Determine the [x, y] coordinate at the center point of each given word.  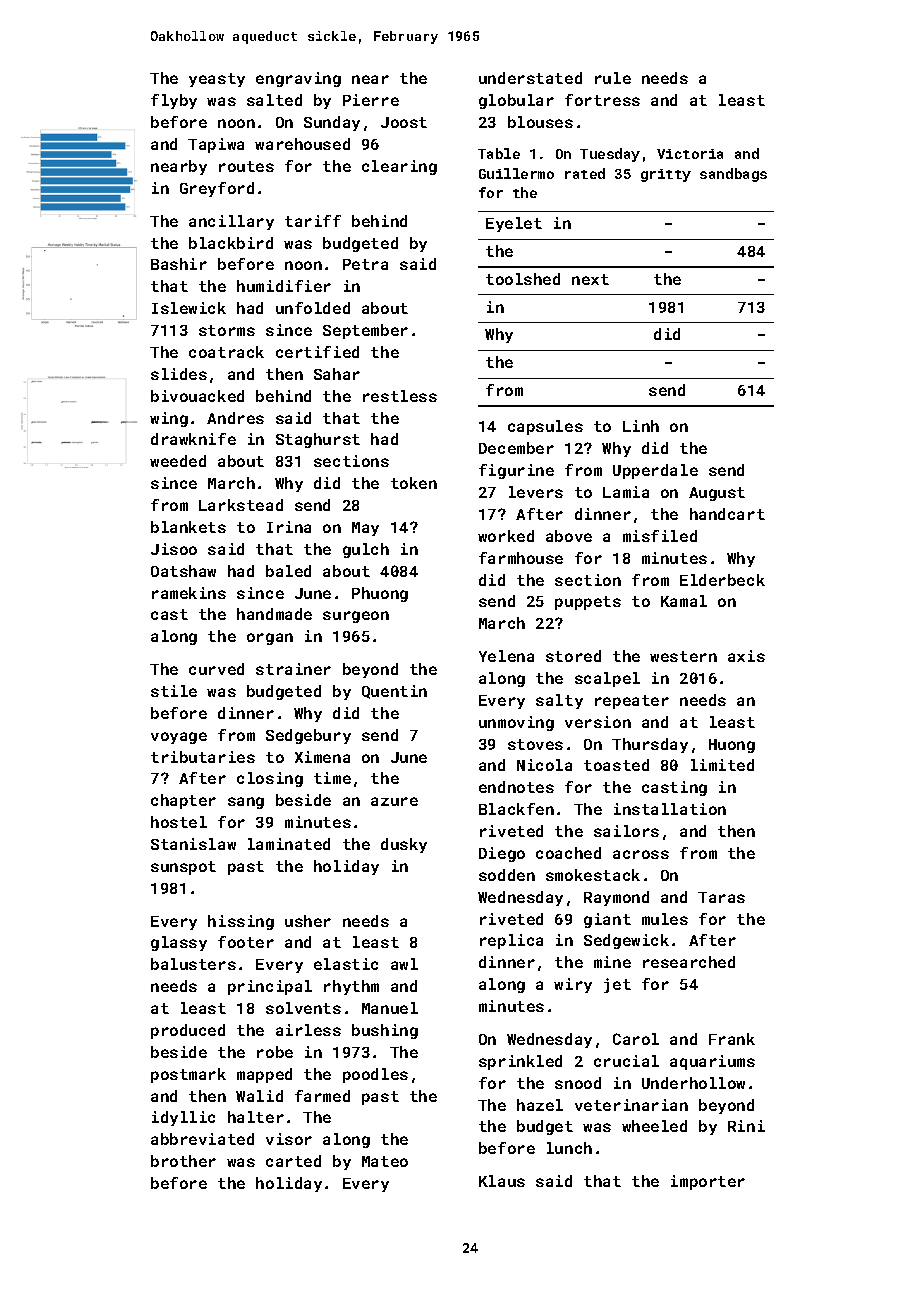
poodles [375, 1075]
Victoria [690, 154]
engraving [298, 79]
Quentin [394, 692]
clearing [399, 167]
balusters [193, 964]
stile [174, 691]
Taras [721, 897]
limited [722, 765]
